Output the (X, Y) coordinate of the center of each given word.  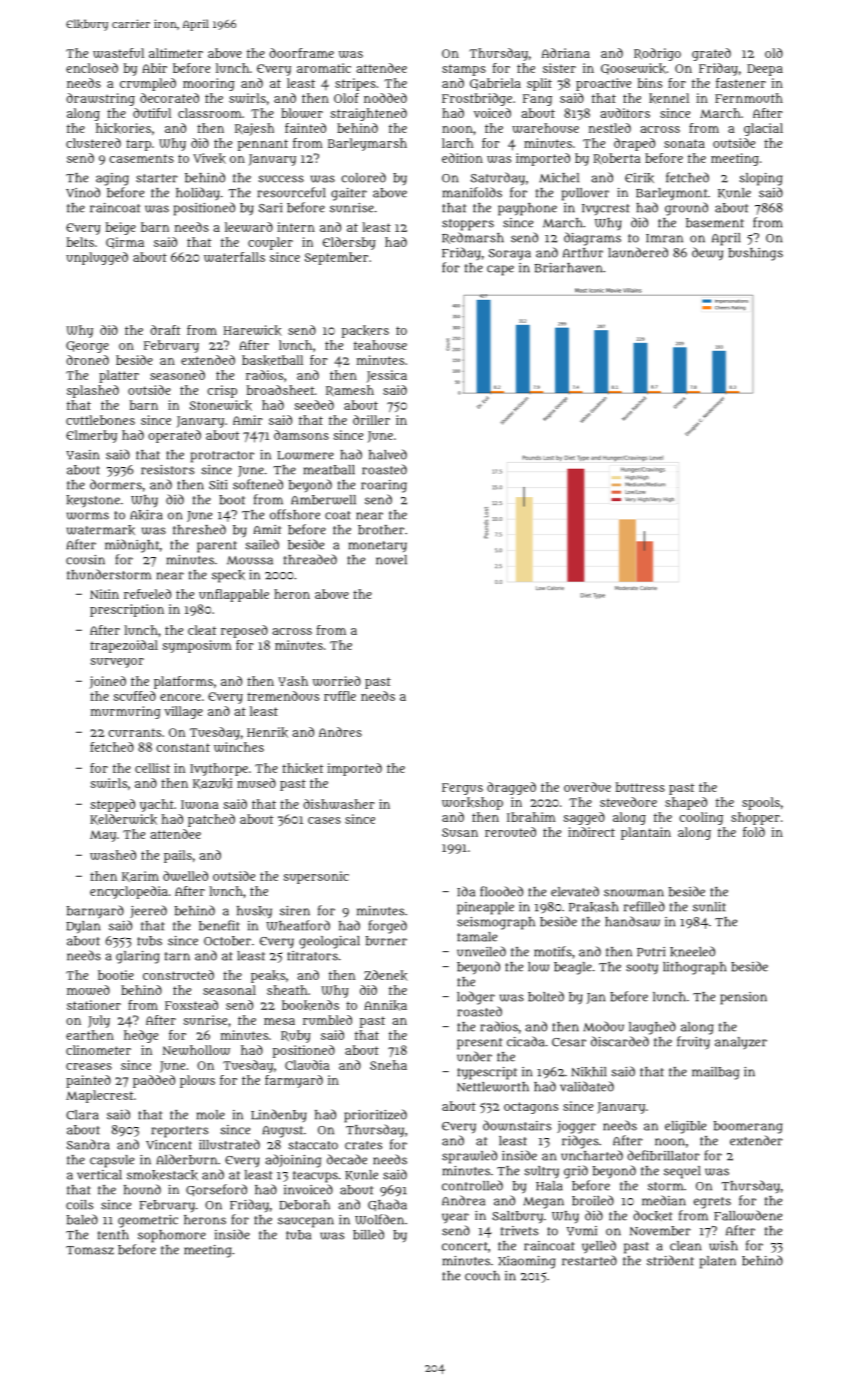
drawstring (100, 99)
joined (107, 682)
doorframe (301, 53)
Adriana (565, 53)
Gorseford (216, 1190)
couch (482, 1276)
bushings (755, 254)
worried (337, 681)
